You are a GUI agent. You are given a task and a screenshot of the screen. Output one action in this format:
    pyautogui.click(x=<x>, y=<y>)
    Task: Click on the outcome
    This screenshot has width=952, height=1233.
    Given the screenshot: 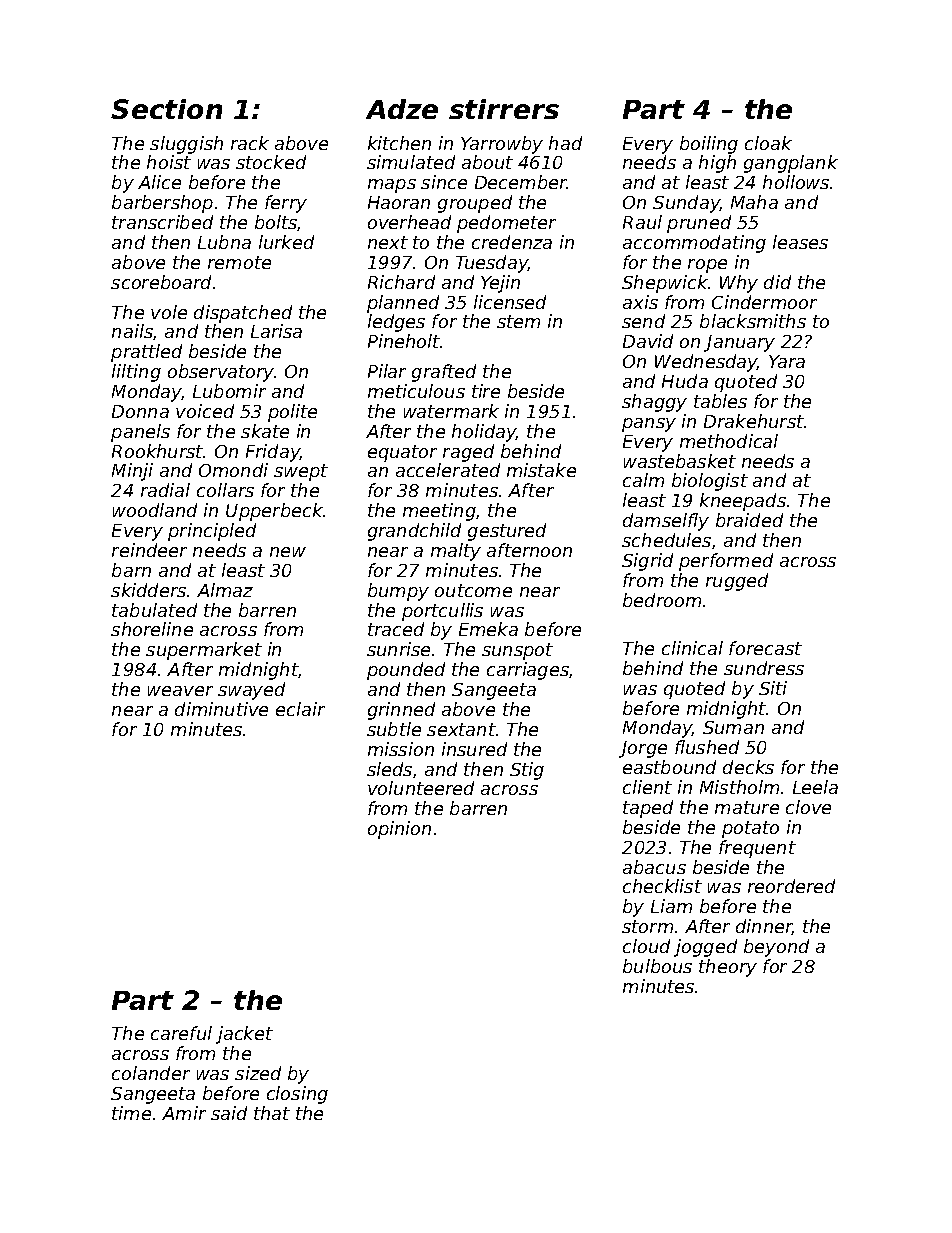 What is the action you would take?
    pyautogui.click(x=473, y=590)
